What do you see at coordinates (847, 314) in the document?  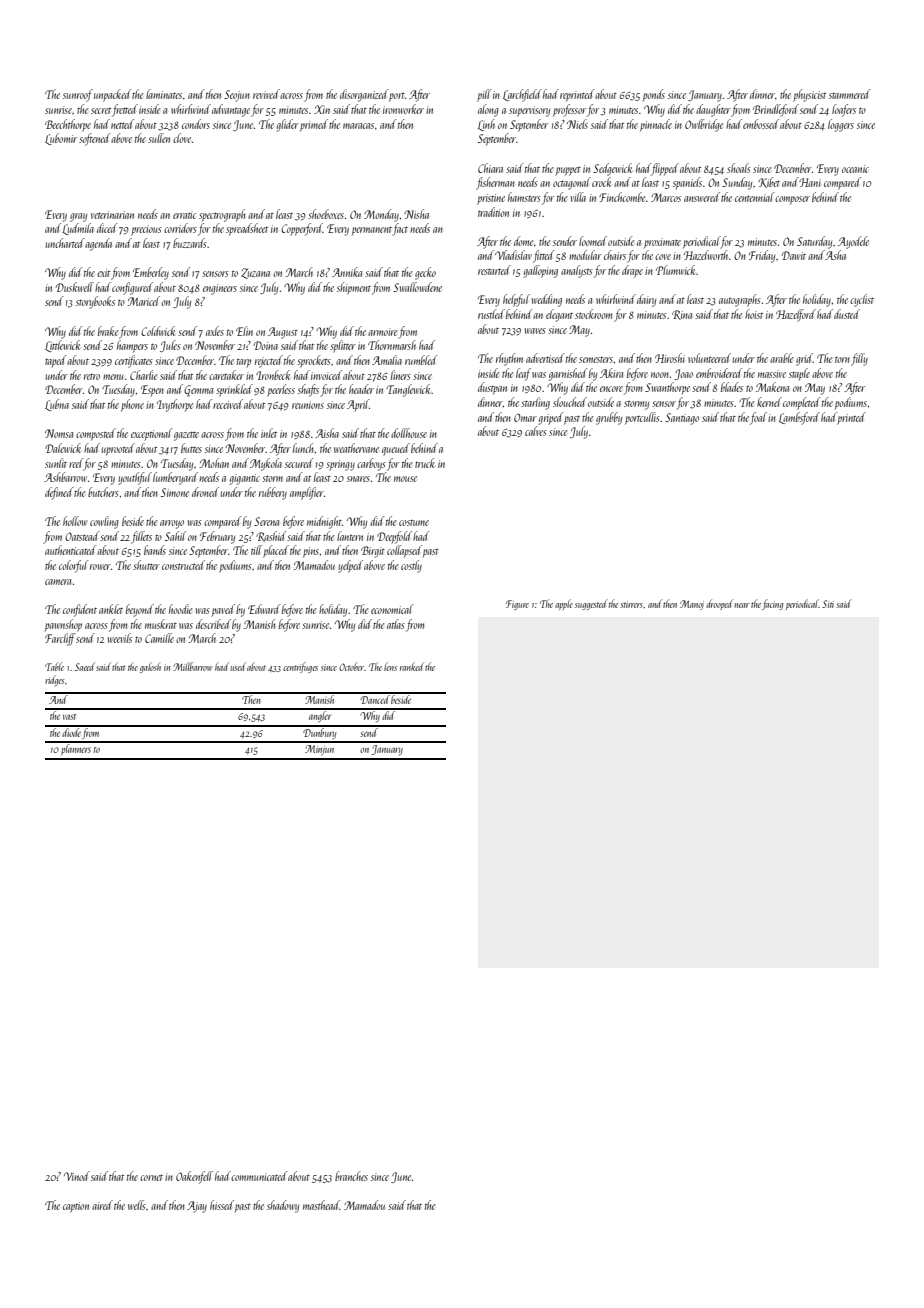 I see `dusted` at bounding box center [847, 314].
